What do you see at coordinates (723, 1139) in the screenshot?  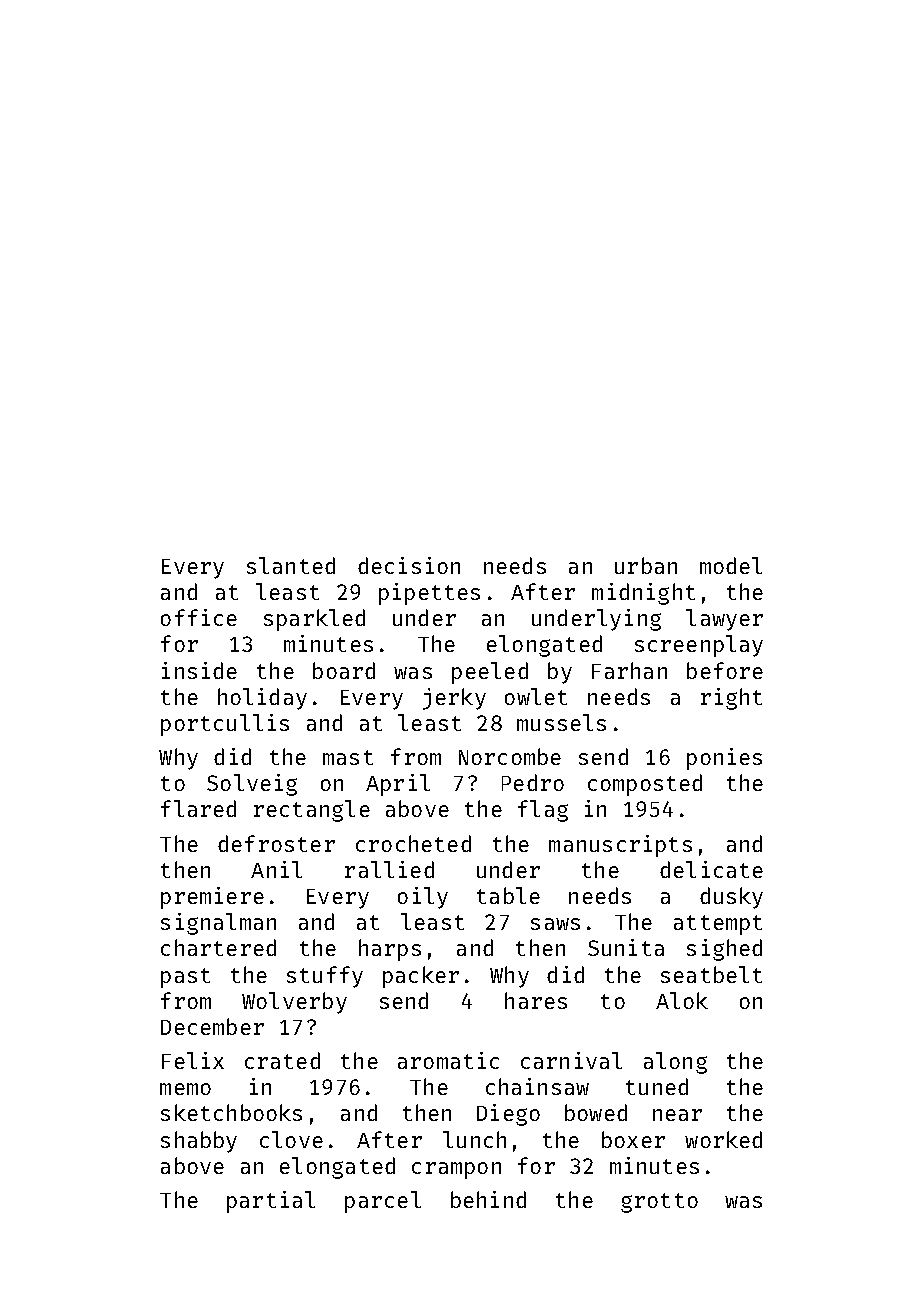 I see `worked` at bounding box center [723, 1139].
